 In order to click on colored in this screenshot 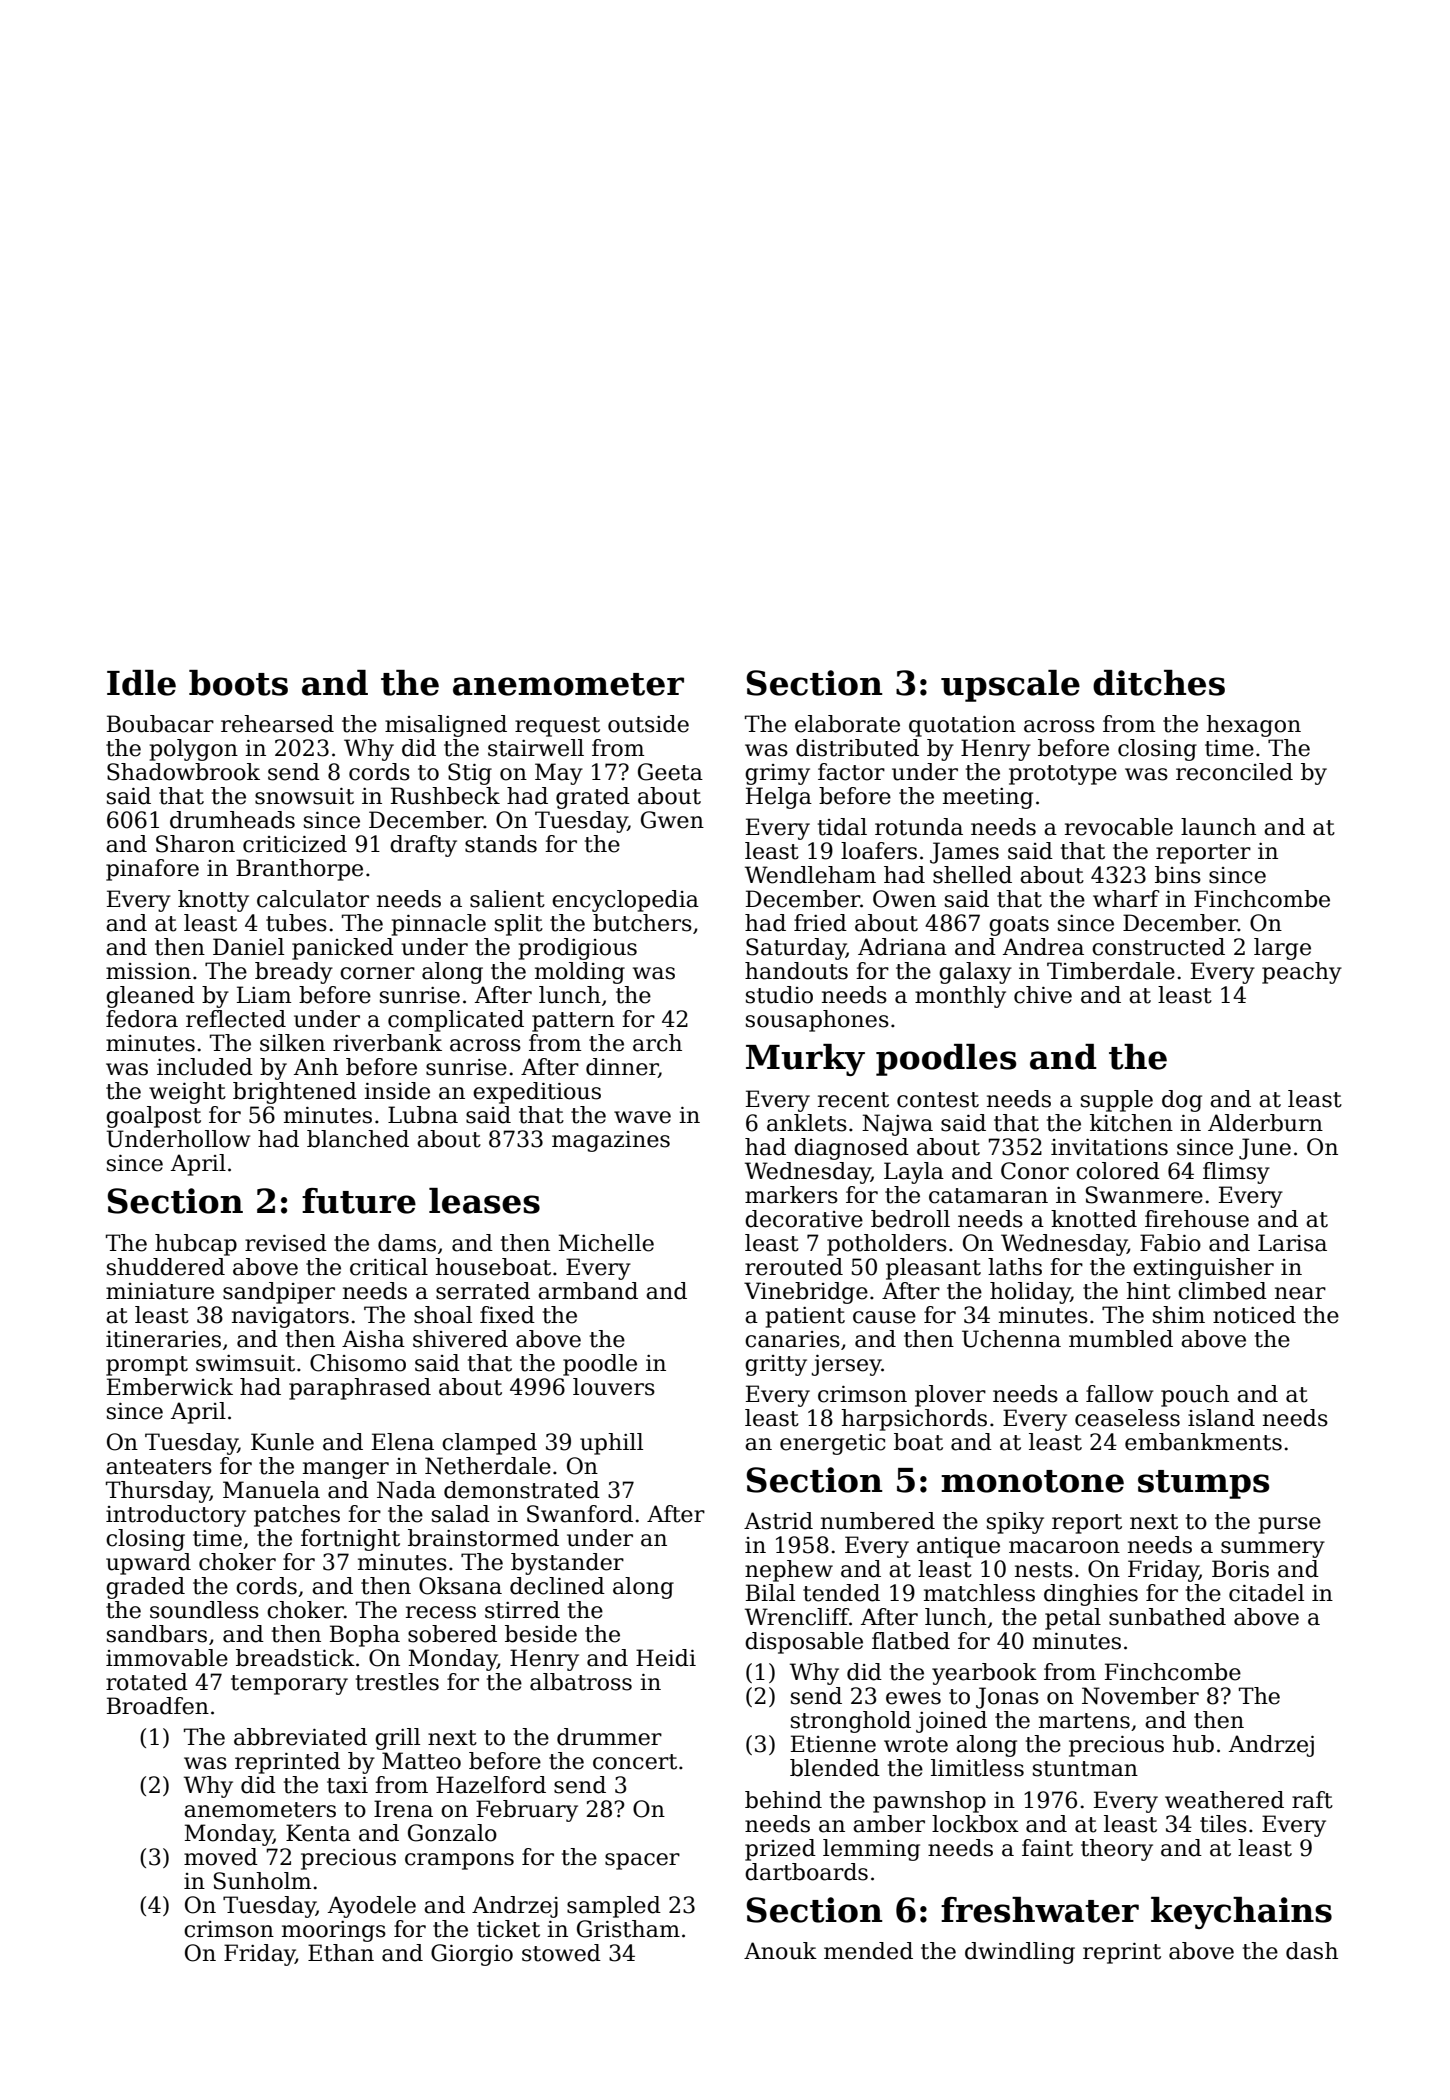, I will do `click(1118, 1171)`.
